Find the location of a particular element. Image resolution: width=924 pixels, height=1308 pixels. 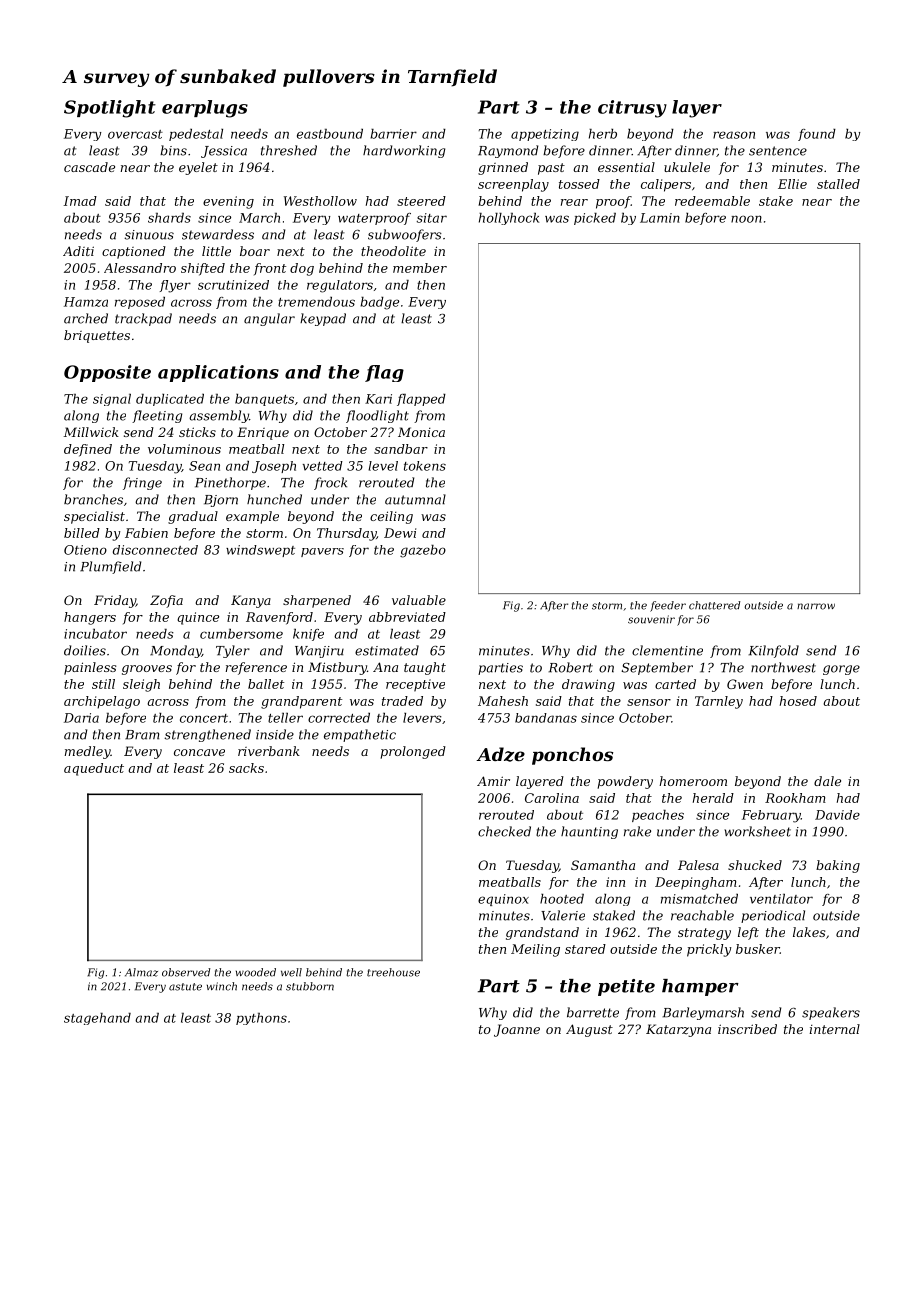

Hamza is located at coordinates (86, 302).
